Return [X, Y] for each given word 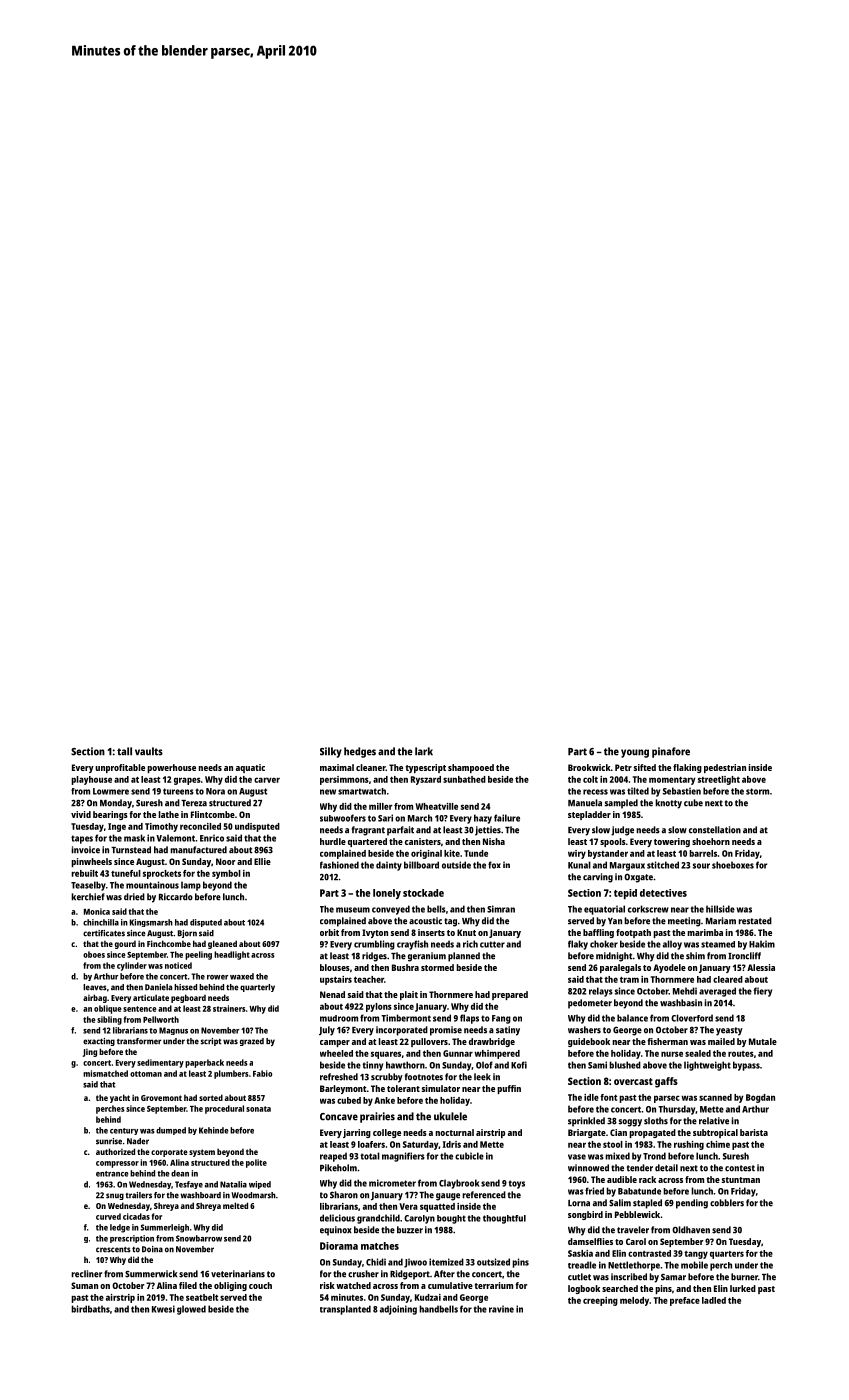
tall [124, 751]
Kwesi [163, 1309]
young [635, 753]
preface [685, 1301]
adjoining [398, 1310]
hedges [360, 752]
